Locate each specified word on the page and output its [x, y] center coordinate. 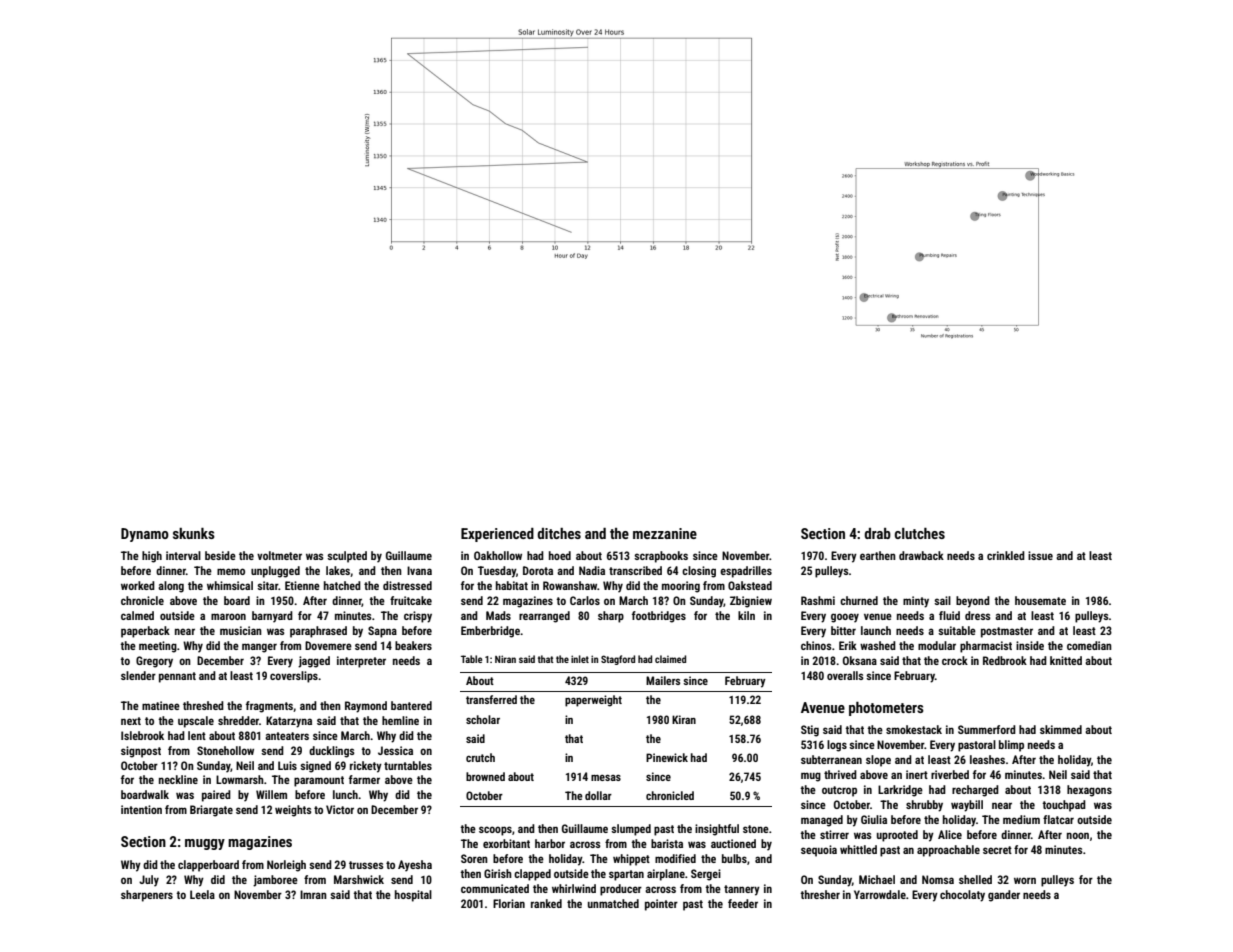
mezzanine [665, 533]
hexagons [1089, 791]
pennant [177, 677]
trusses [366, 865]
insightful [717, 830]
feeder [743, 903]
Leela [202, 894]
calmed [137, 615]
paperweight [593, 701]
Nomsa [938, 879]
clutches [920, 533]
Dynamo [145, 535]
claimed [670, 659]
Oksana [860, 660]
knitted [1066, 660]
